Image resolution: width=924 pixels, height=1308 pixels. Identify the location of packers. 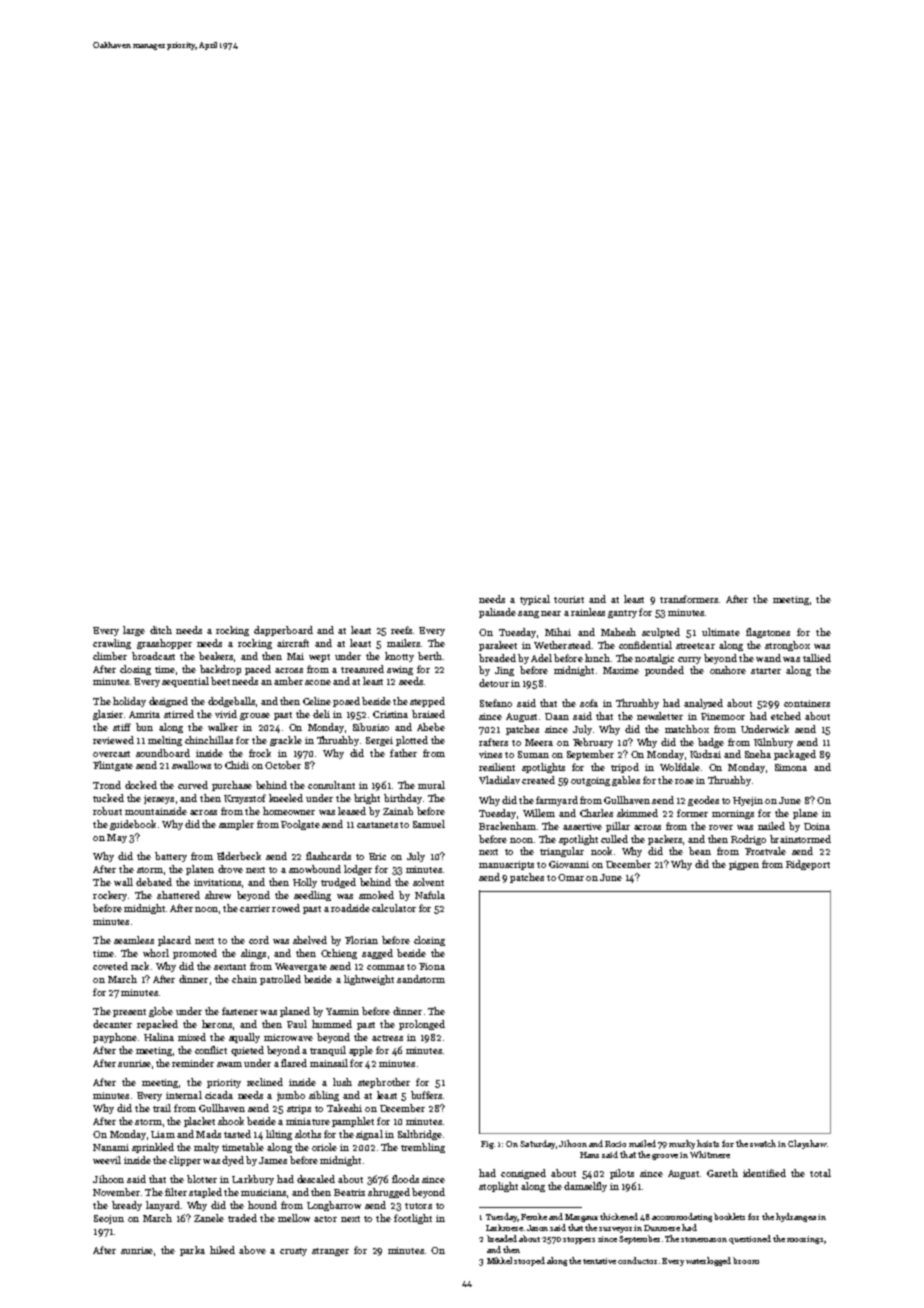
(665, 840).
